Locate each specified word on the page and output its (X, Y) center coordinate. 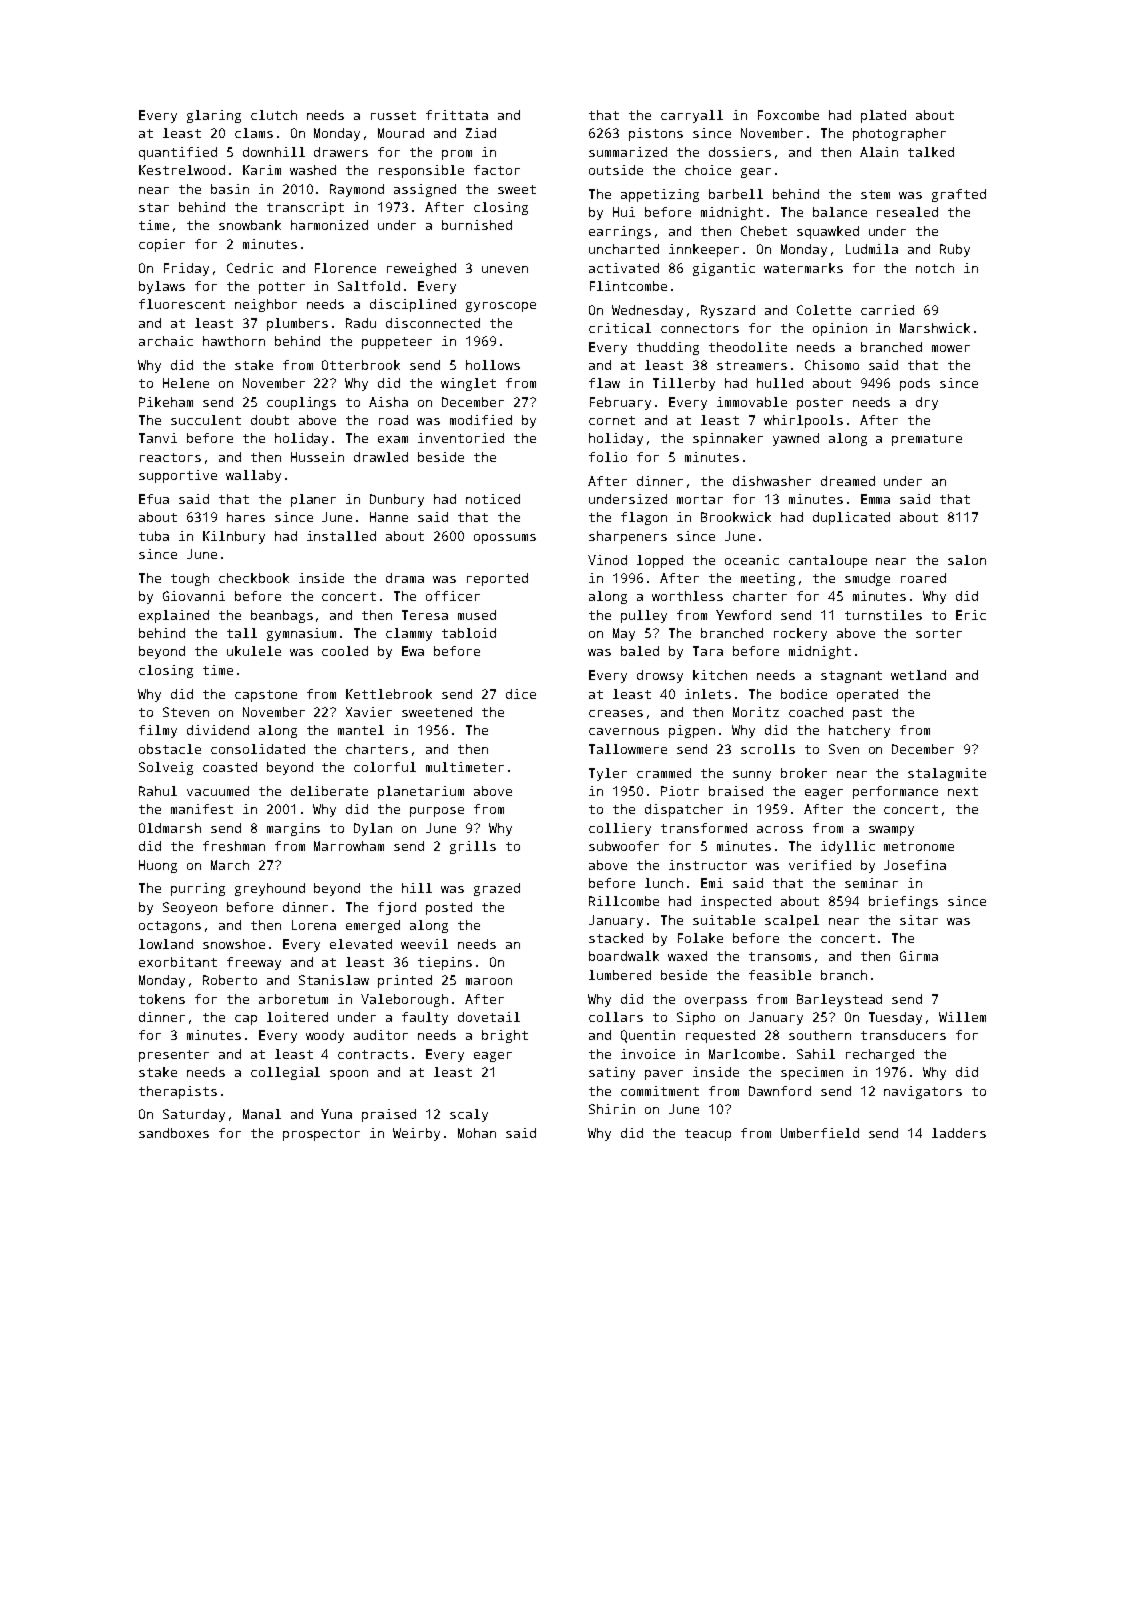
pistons (656, 134)
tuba (154, 536)
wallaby (253, 476)
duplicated (851, 518)
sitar (919, 920)
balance (840, 212)
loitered (297, 1017)
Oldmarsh (170, 828)
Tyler (608, 774)
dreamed (848, 481)
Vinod (607, 560)
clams (254, 133)
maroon (489, 981)
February (620, 403)
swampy (891, 831)
